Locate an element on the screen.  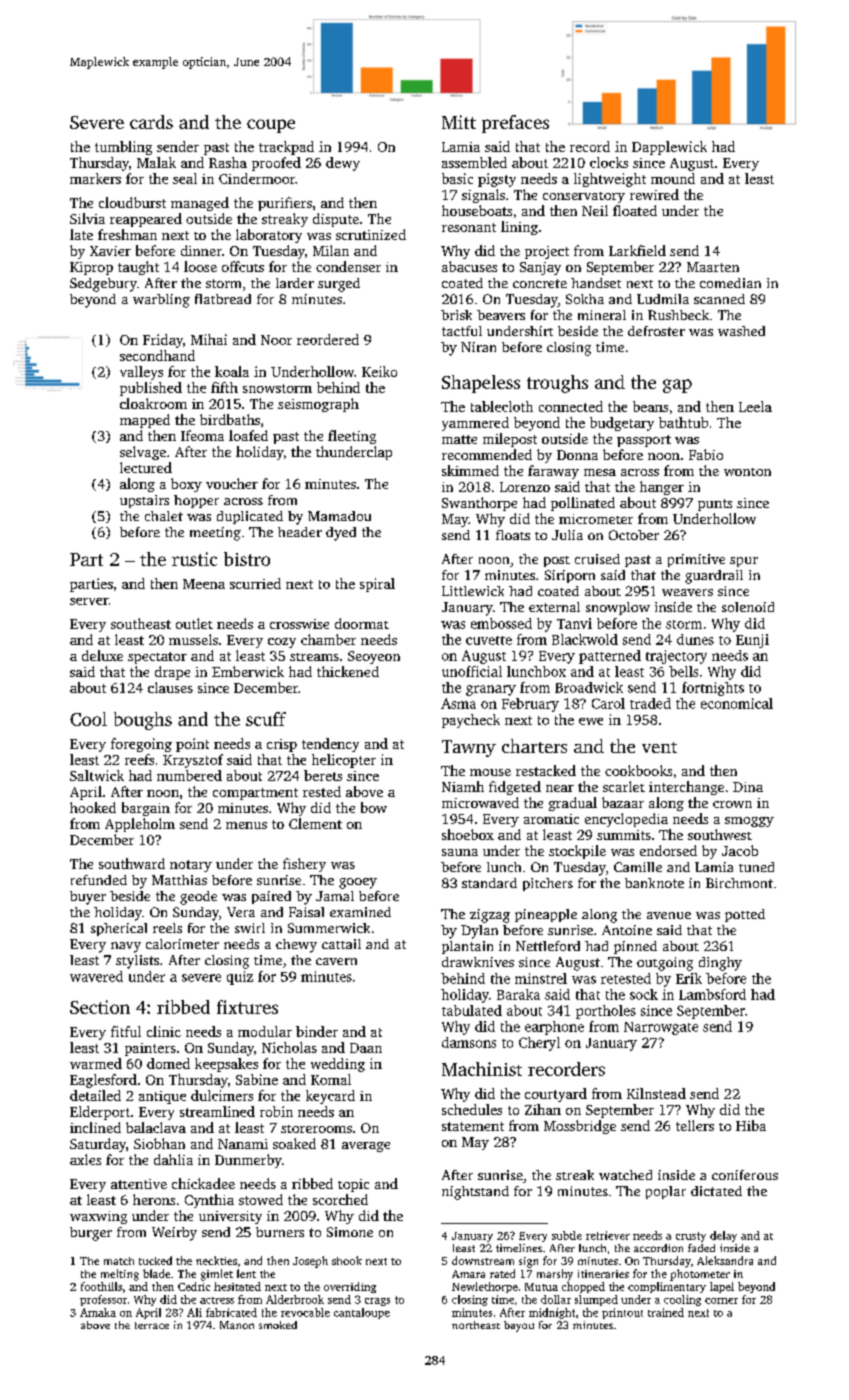
mound is located at coordinates (673, 178).
